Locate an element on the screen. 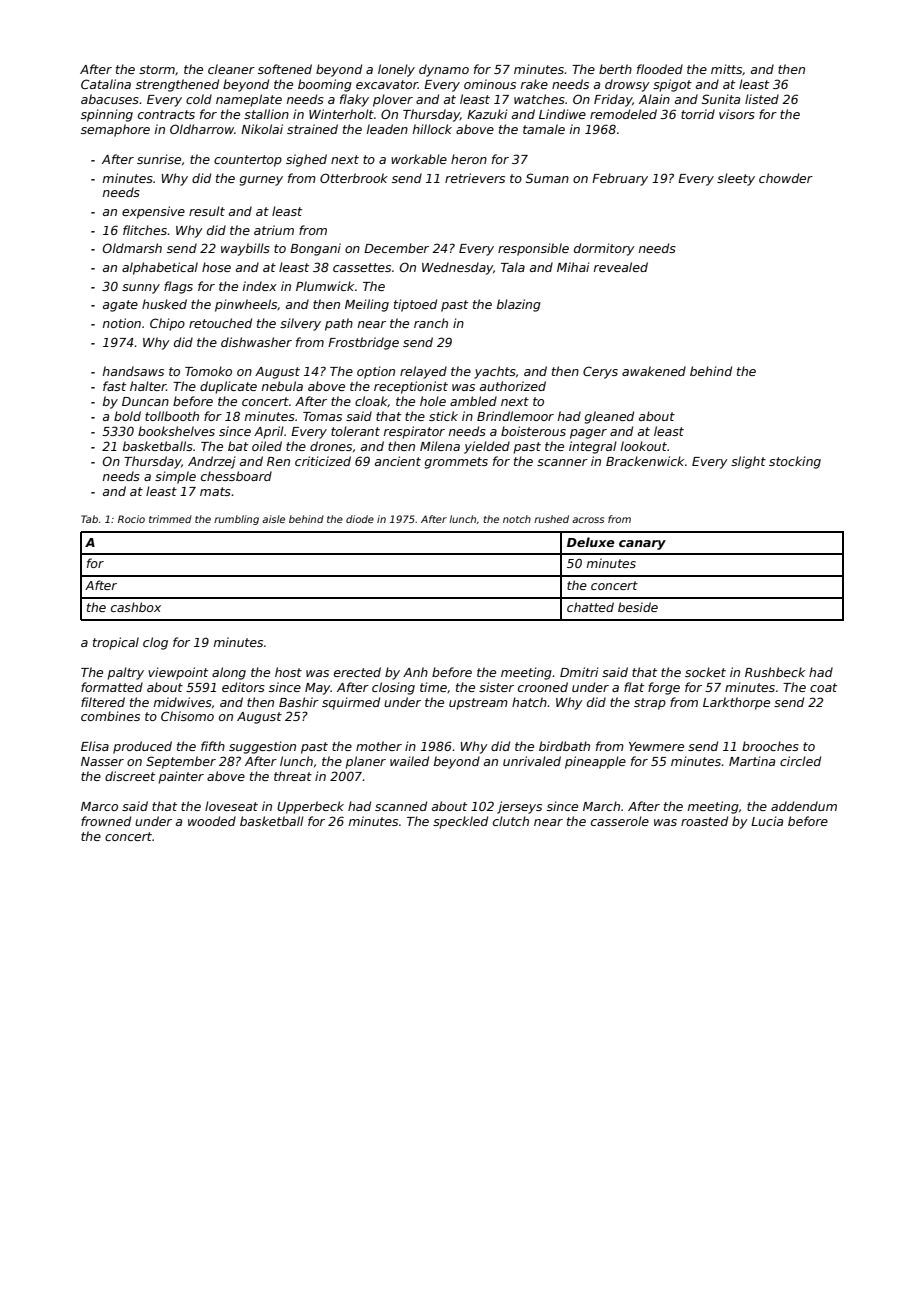  Lindiwe is located at coordinates (562, 114).
